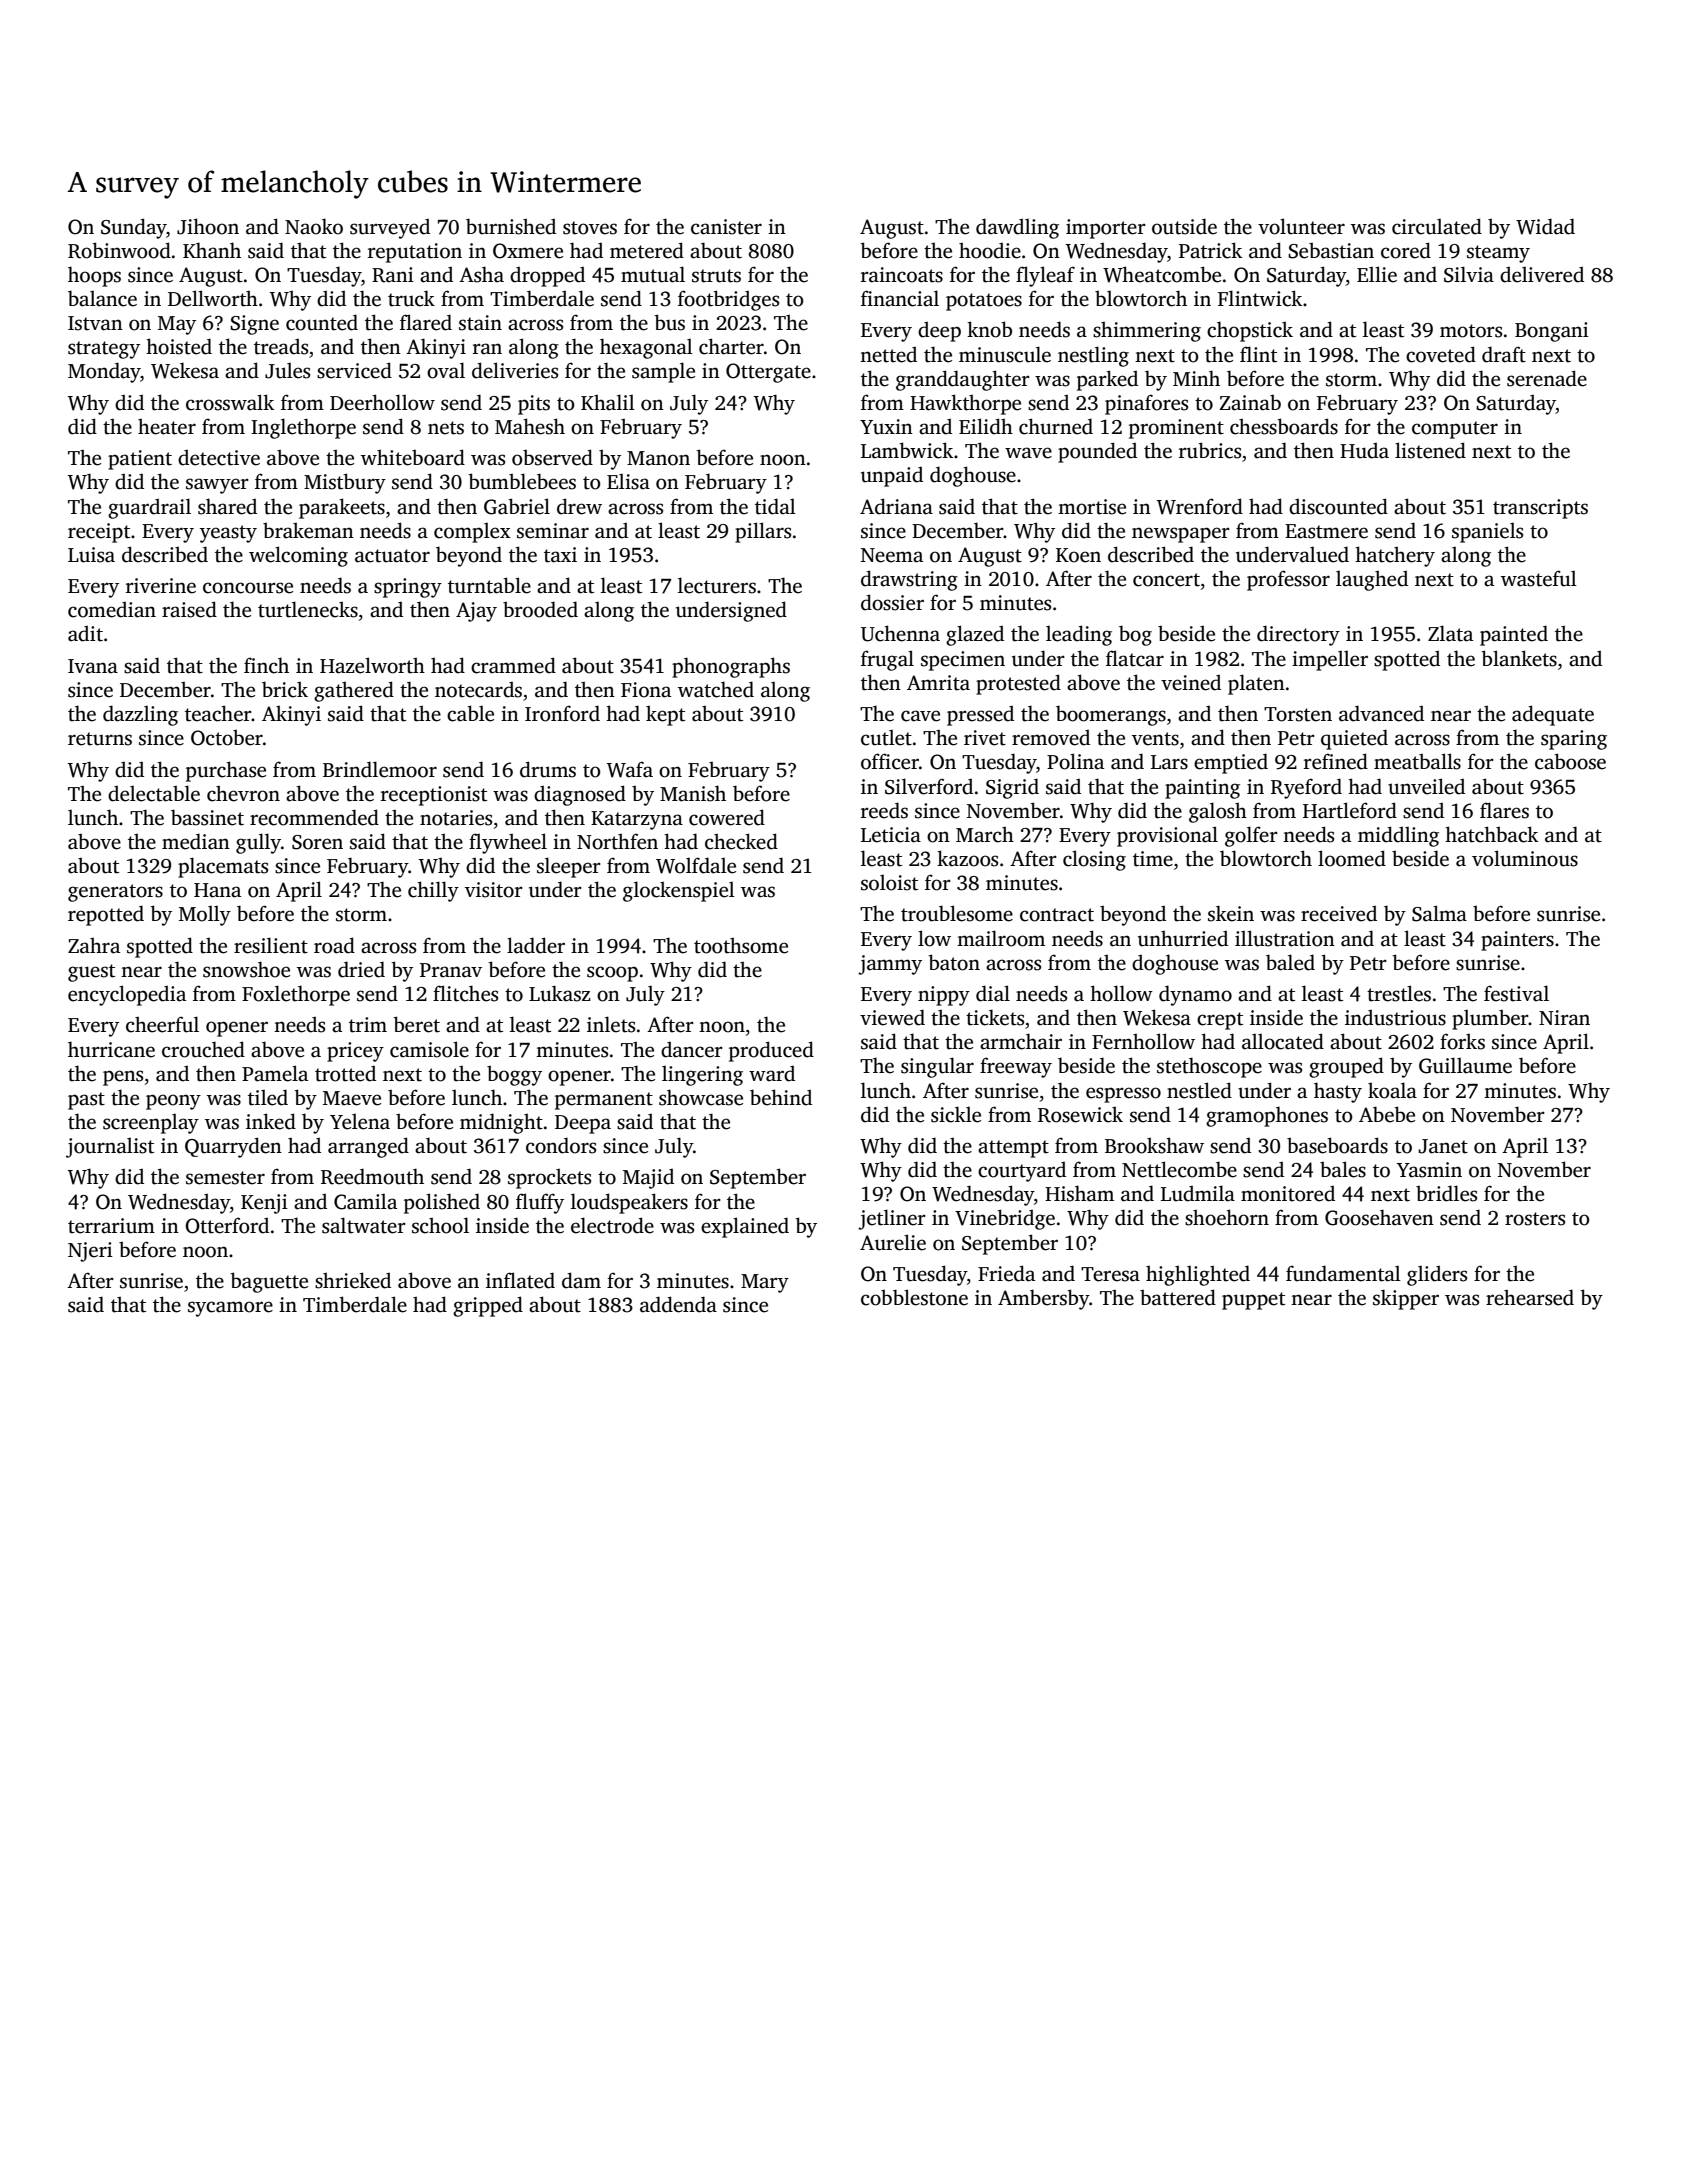 The height and width of the image is (2178, 1683). Describe the element at coordinates (726, 227) in the image. I see `canister` at that location.
